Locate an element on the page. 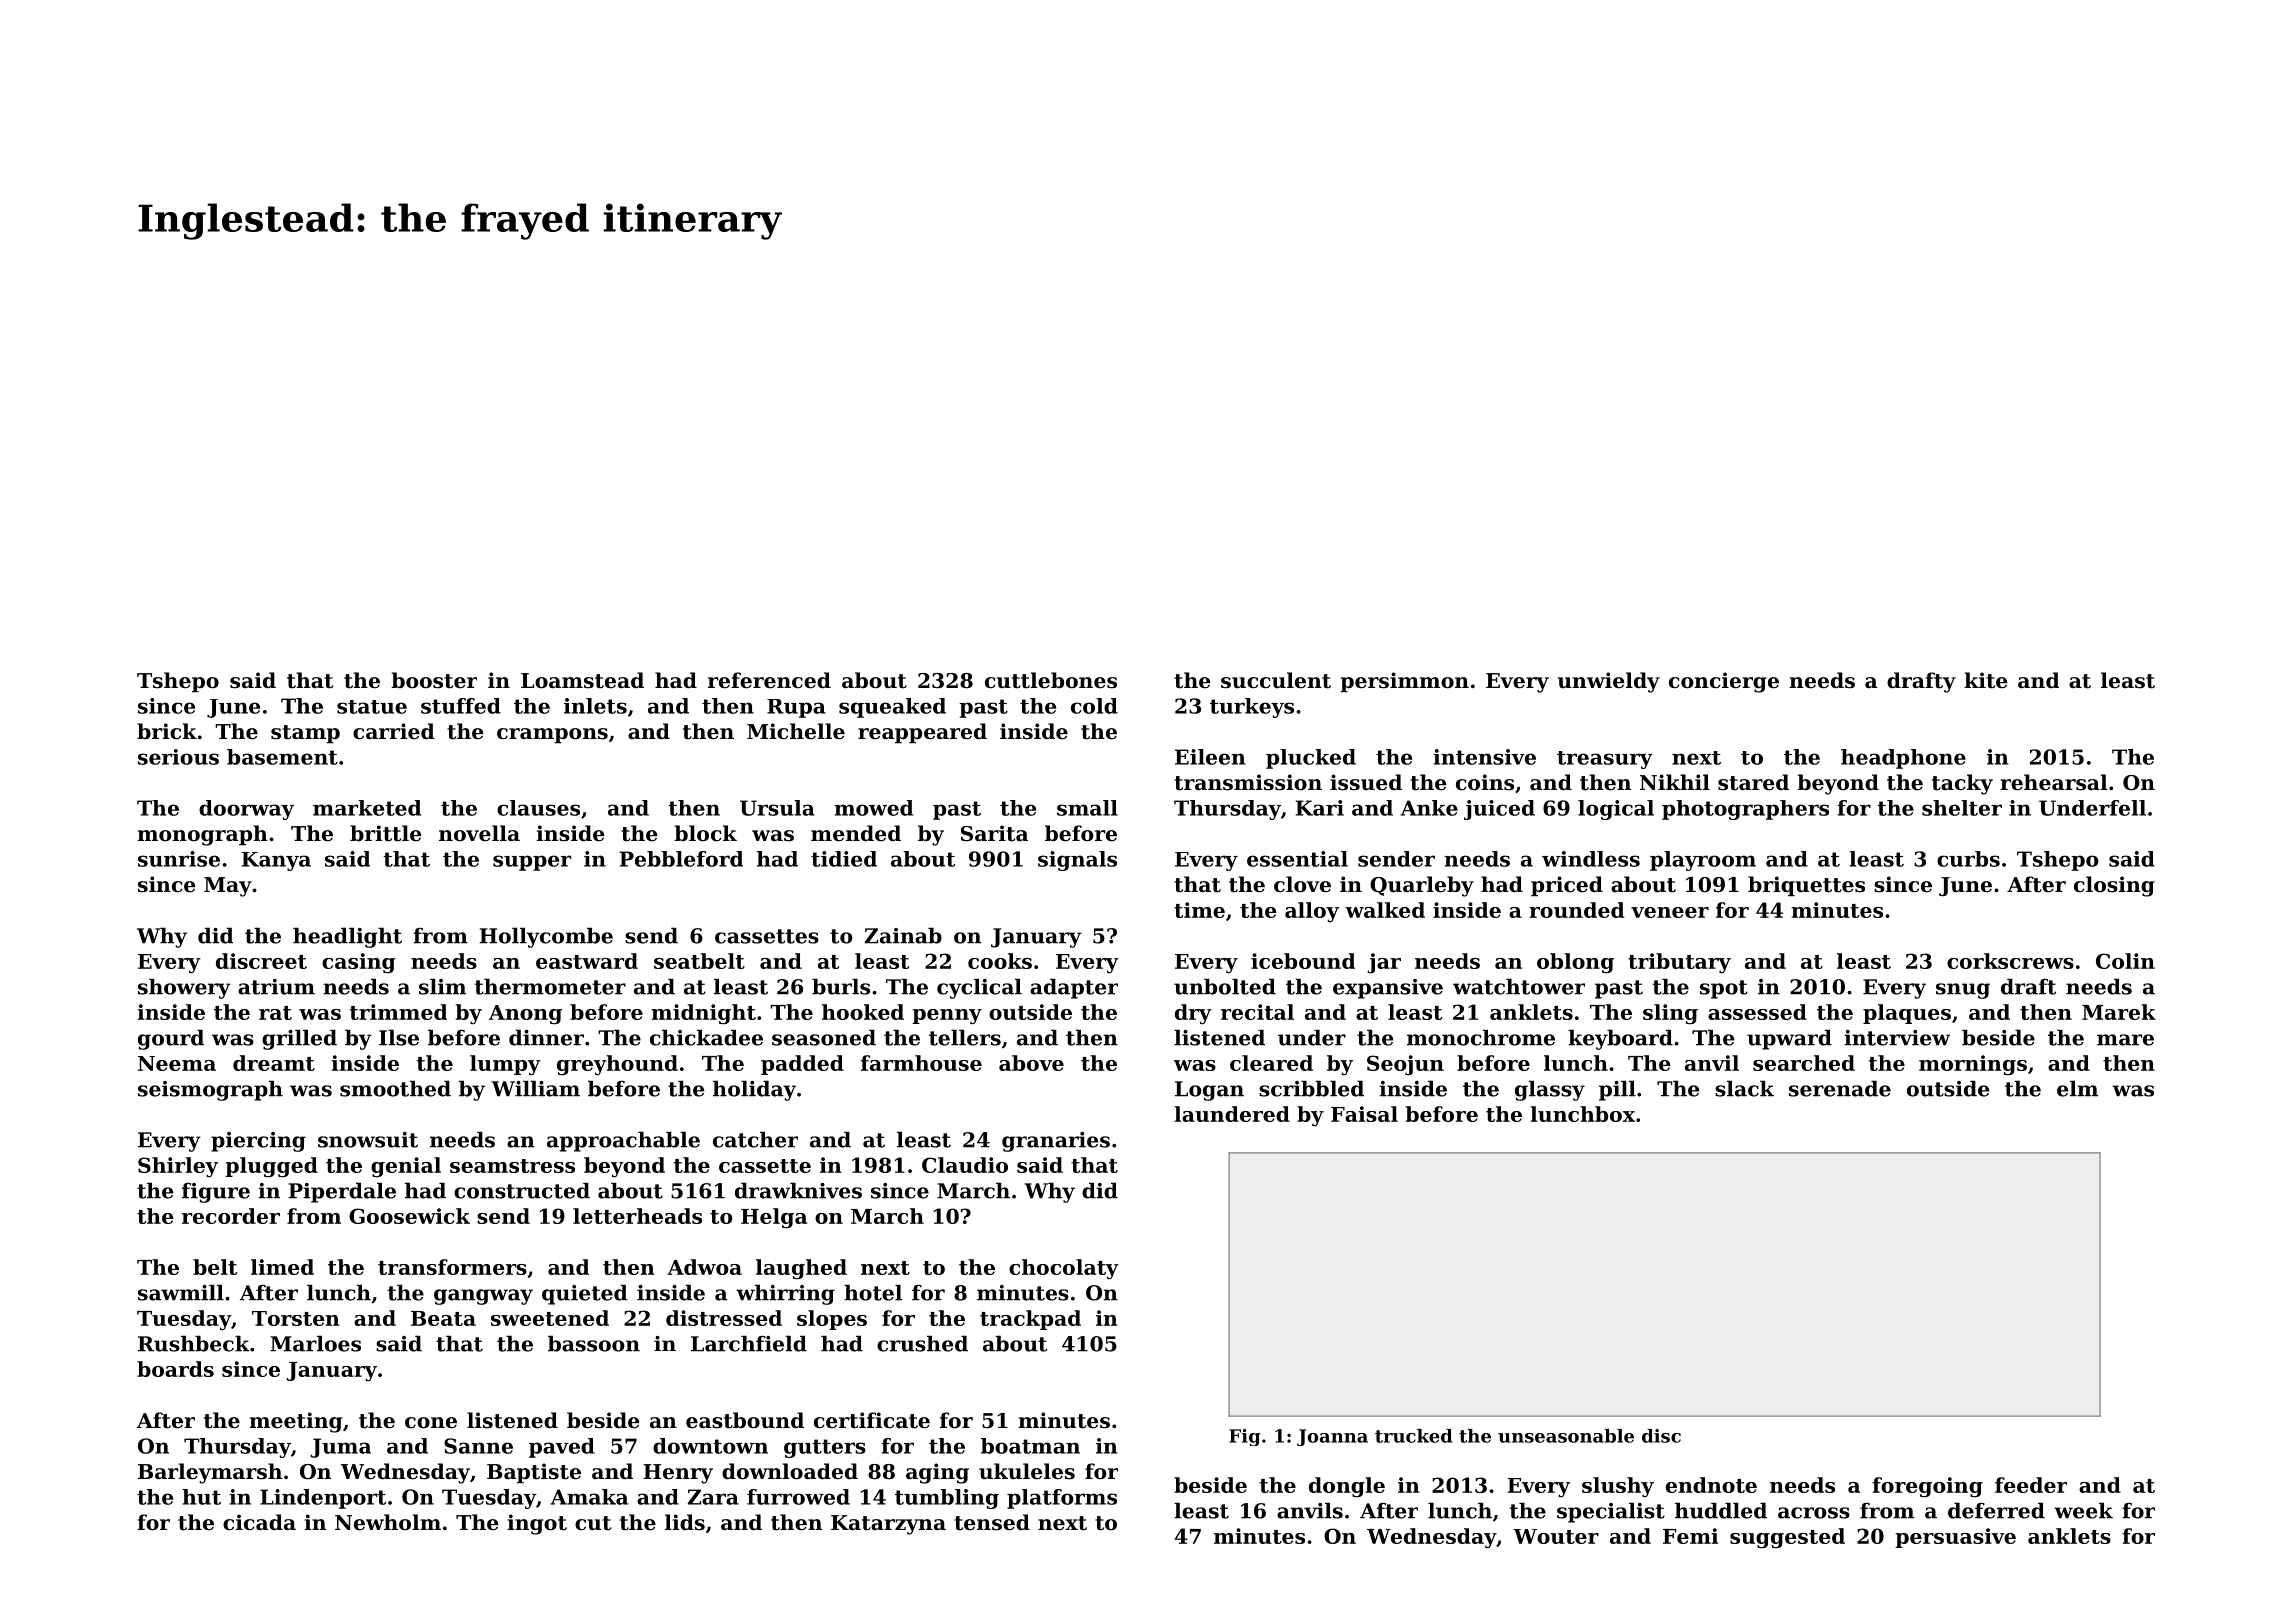  granaries is located at coordinates (1056, 1142).
